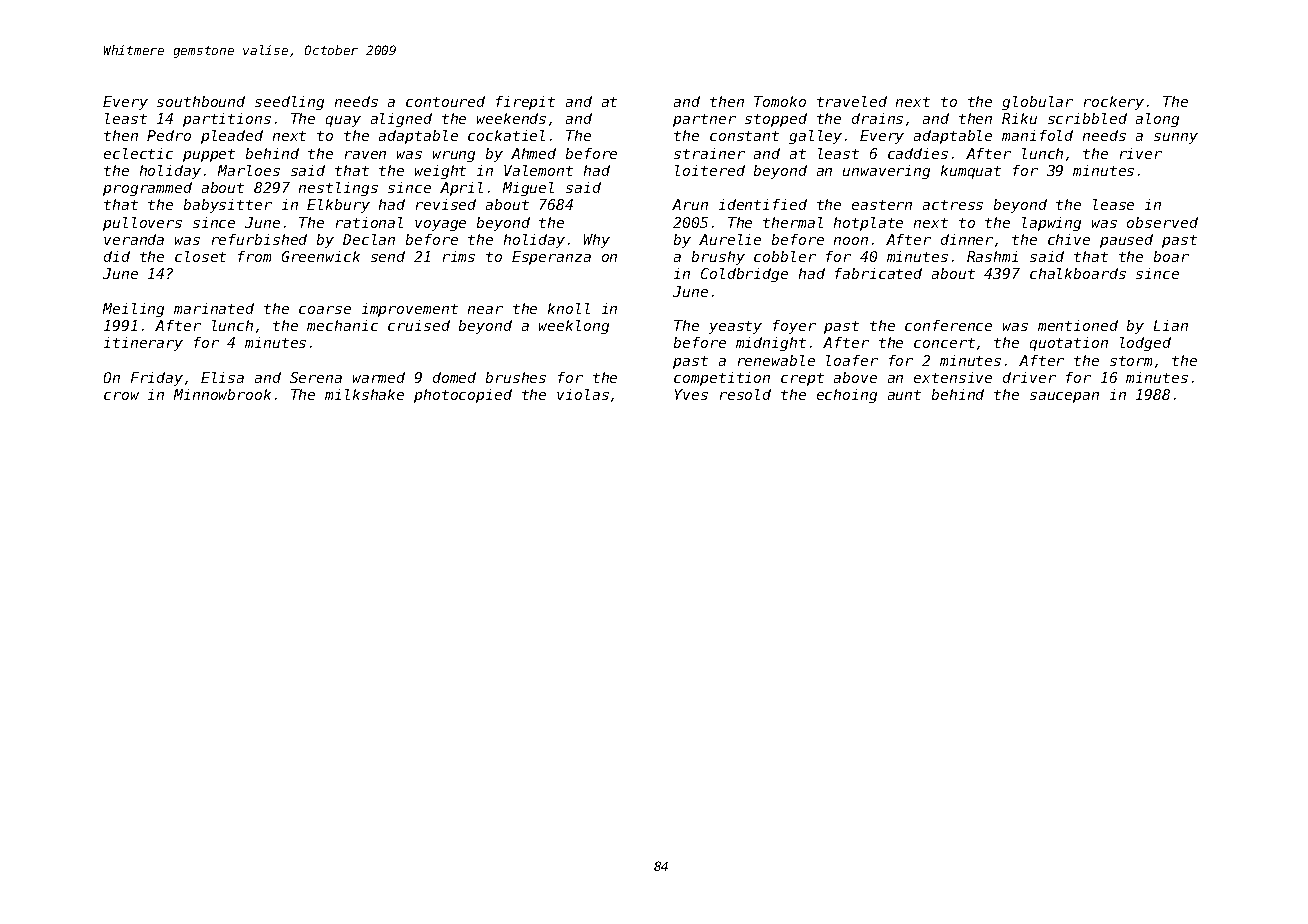 Image resolution: width=1308 pixels, height=924 pixels. I want to click on lease, so click(1113, 204).
